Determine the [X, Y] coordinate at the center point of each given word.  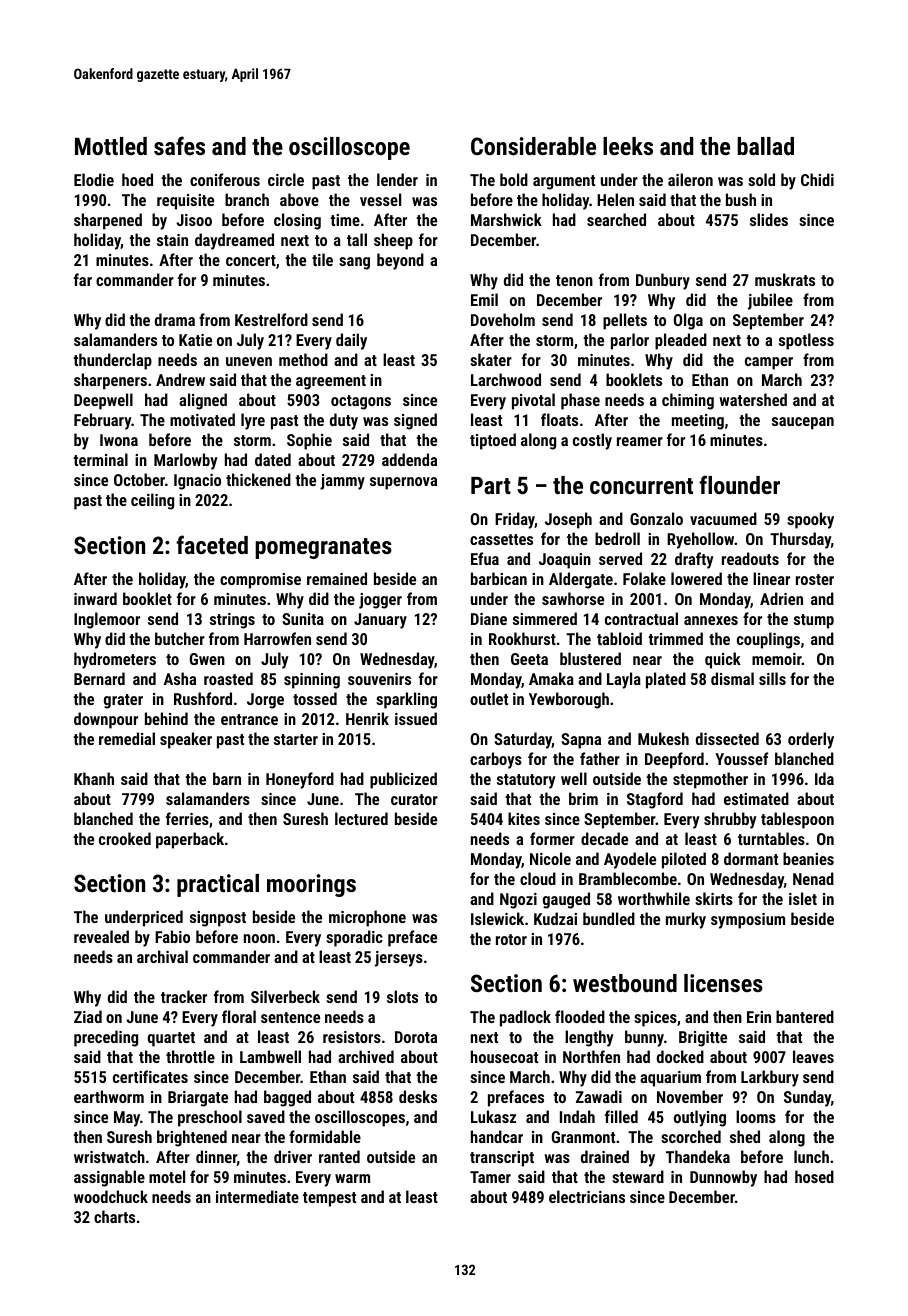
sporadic [354, 938]
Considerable [533, 146]
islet [803, 898]
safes [179, 145]
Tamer [490, 1177]
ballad [765, 146]
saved [266, 1116]
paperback [190, 840]
